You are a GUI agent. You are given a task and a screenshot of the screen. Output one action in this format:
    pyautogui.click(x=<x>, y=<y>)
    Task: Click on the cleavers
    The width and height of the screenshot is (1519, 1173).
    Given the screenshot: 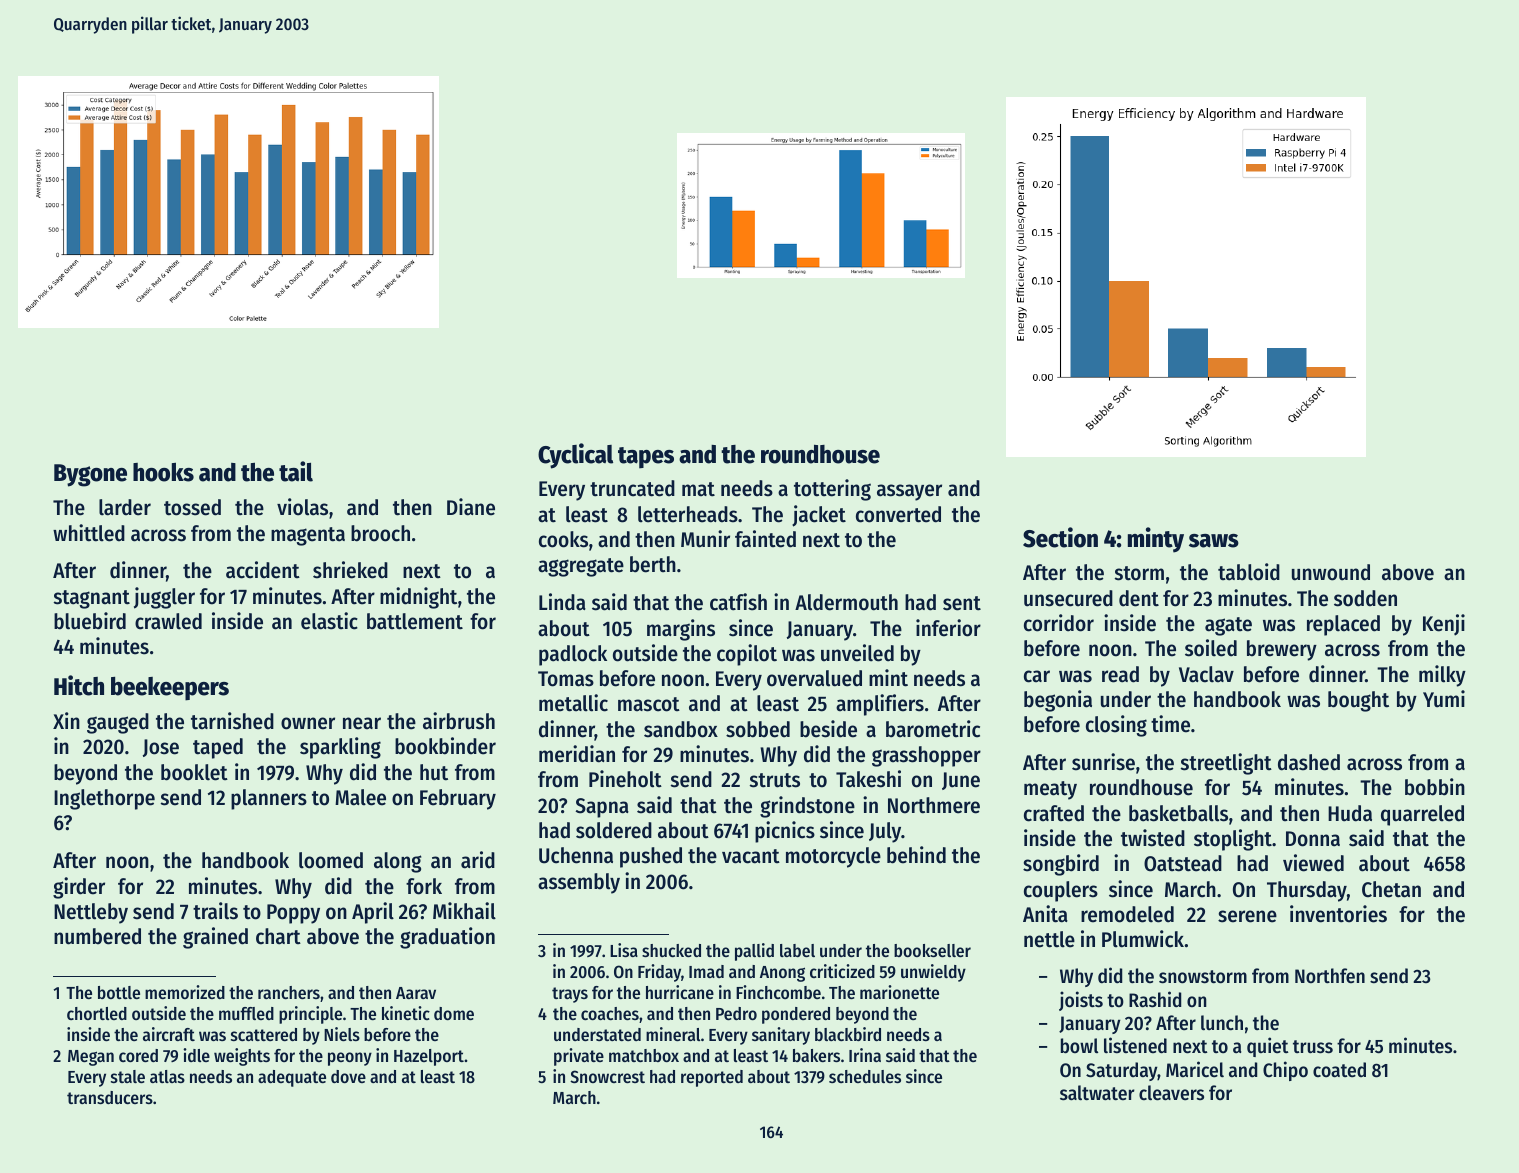 What is the action you would take?
    pyautogui.click(x=1171, y=1093)
